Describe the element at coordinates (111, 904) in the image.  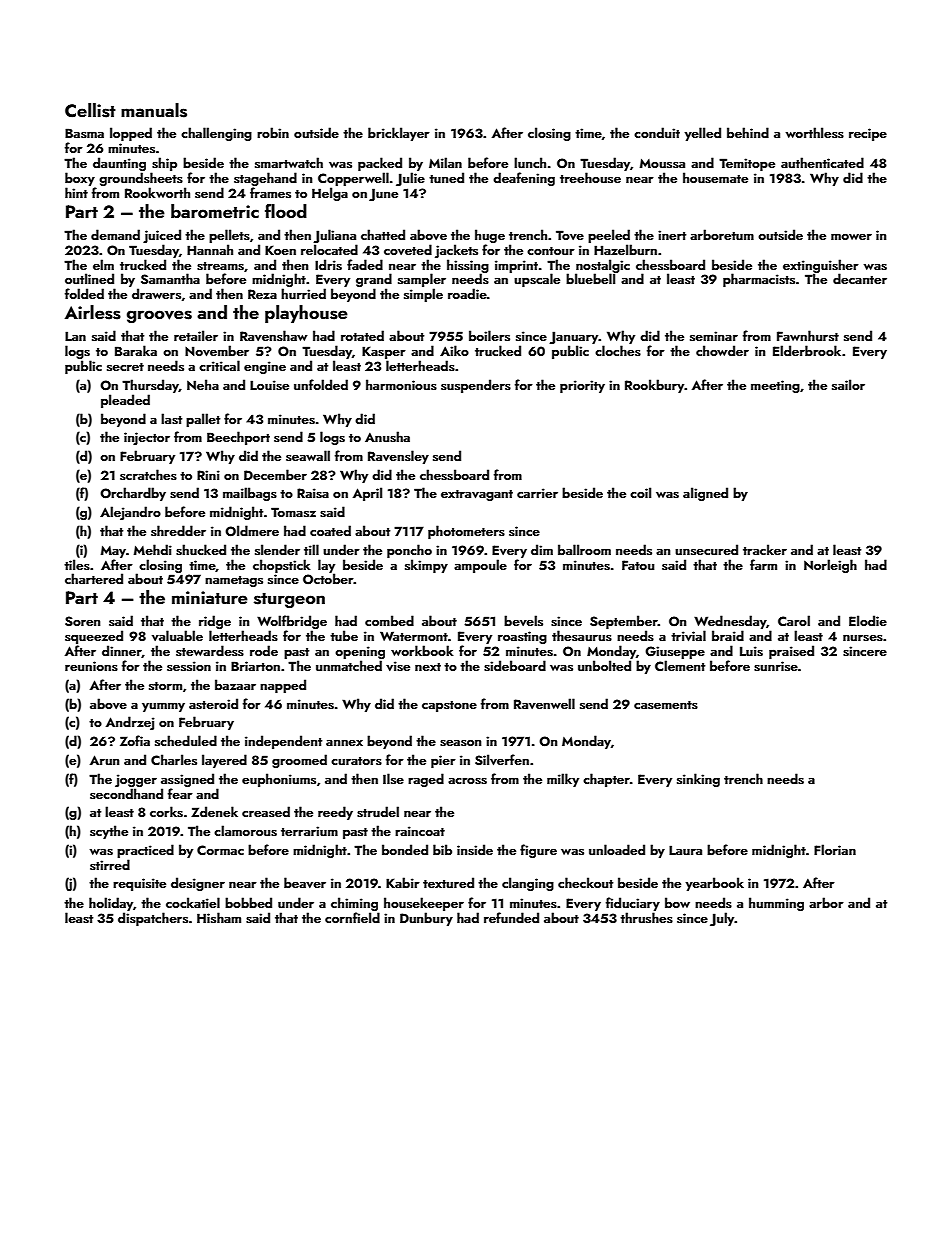
I see `holiday` at that location.
